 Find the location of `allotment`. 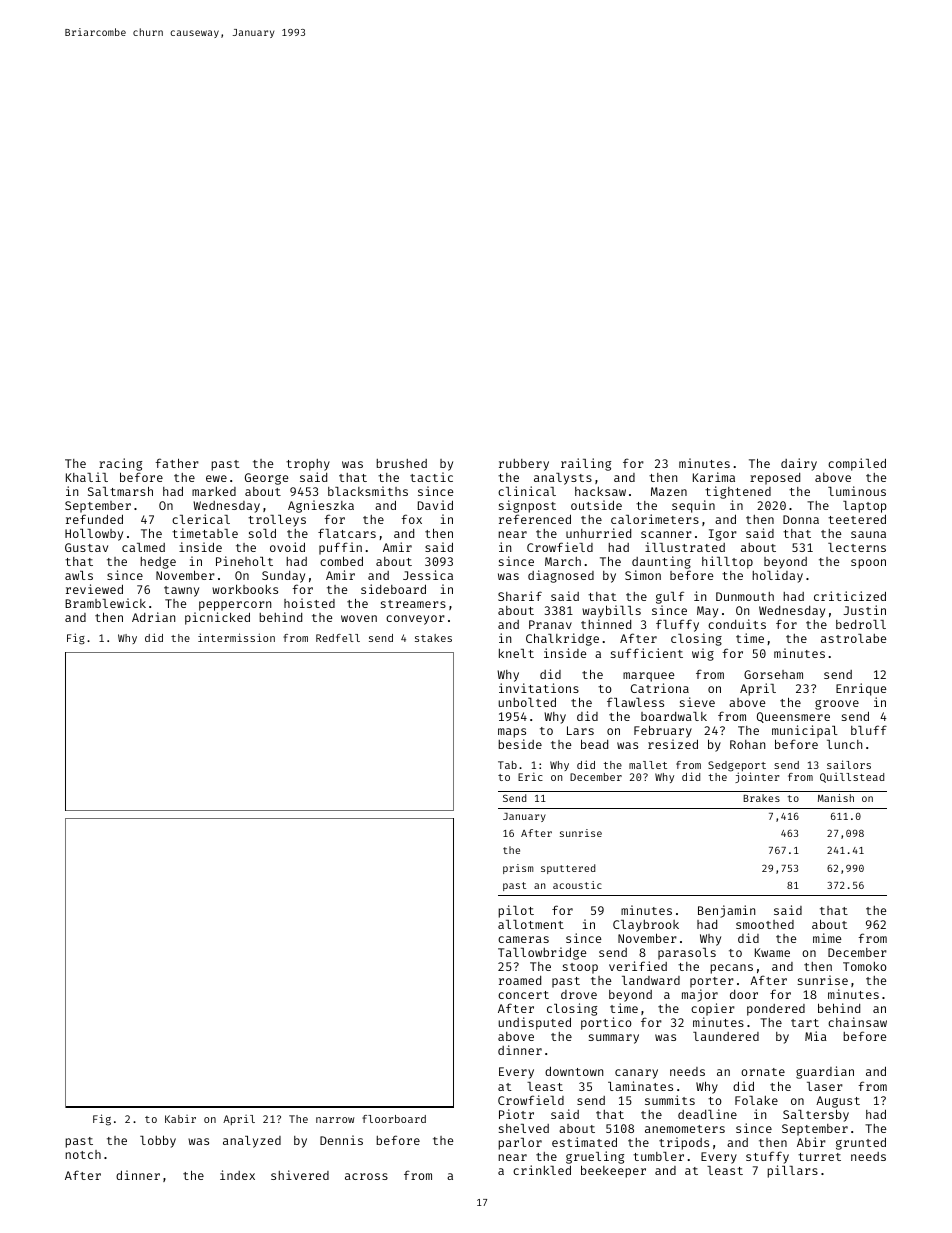

allotment is located at coordinates (531, 924).
